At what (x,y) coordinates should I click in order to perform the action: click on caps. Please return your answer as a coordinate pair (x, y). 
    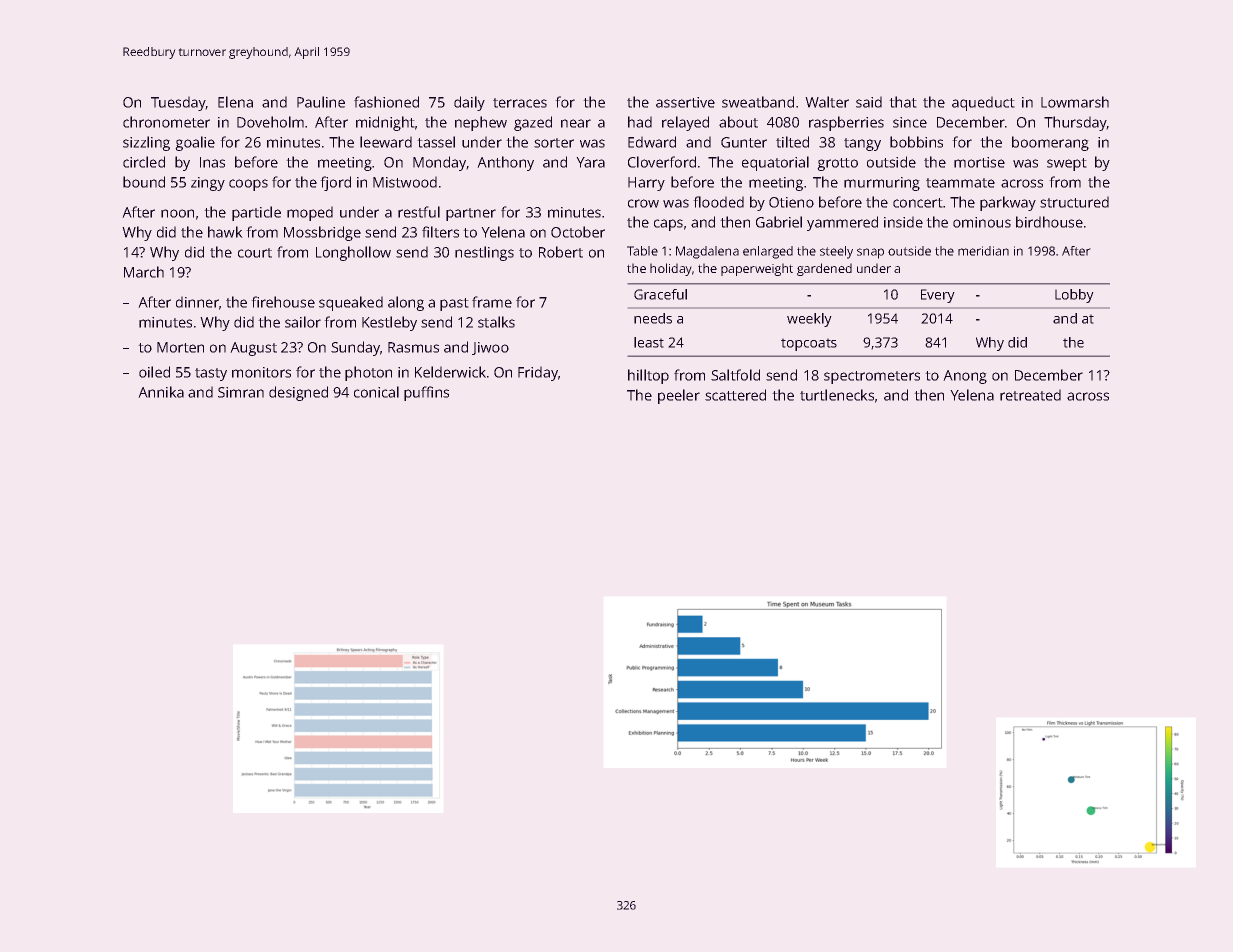
    Looking at the image, I should click on (668, 225).
